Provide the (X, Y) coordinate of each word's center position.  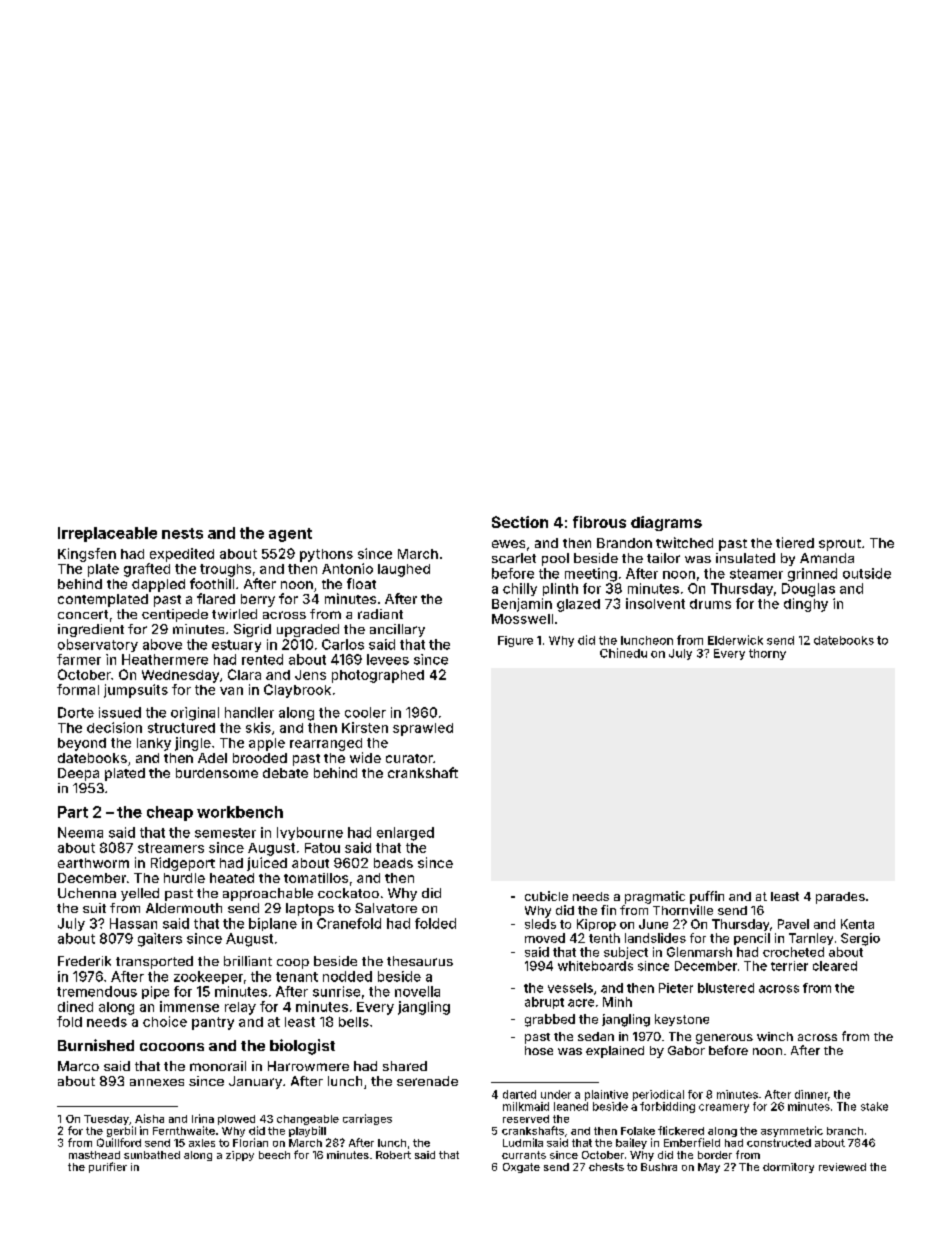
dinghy (806, 605)
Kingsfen (87, 555)
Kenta (857, 924)
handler (249, 712)
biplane (273, 924)
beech (274, 1155)
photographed (378, 676)
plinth (560, 589)
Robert (393, 1155)
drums (710, 604)
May (709, 1168)
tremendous (97, 991)
